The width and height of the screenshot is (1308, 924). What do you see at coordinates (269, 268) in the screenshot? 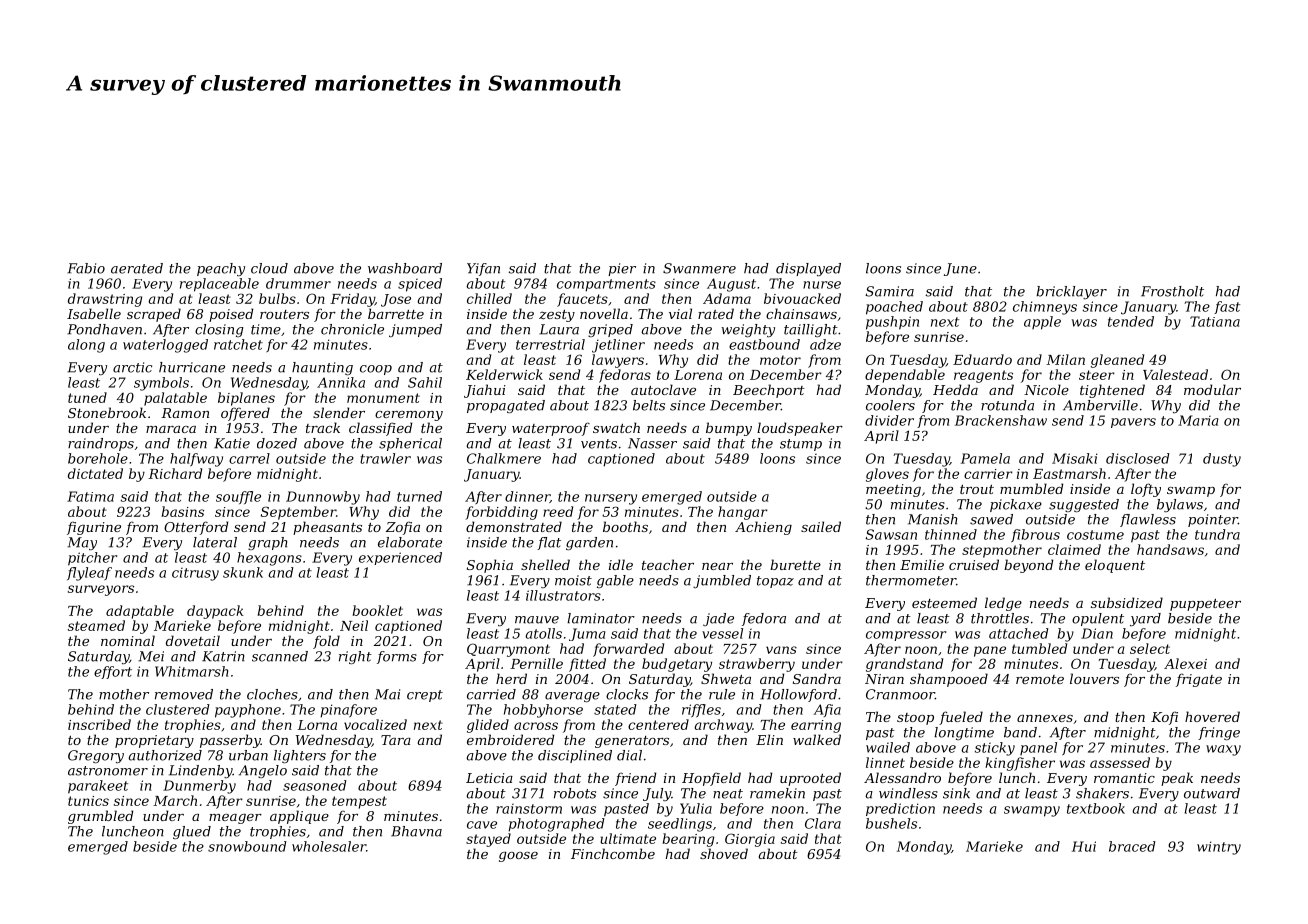
I see `cloud` at bounding box center [269, 268].
